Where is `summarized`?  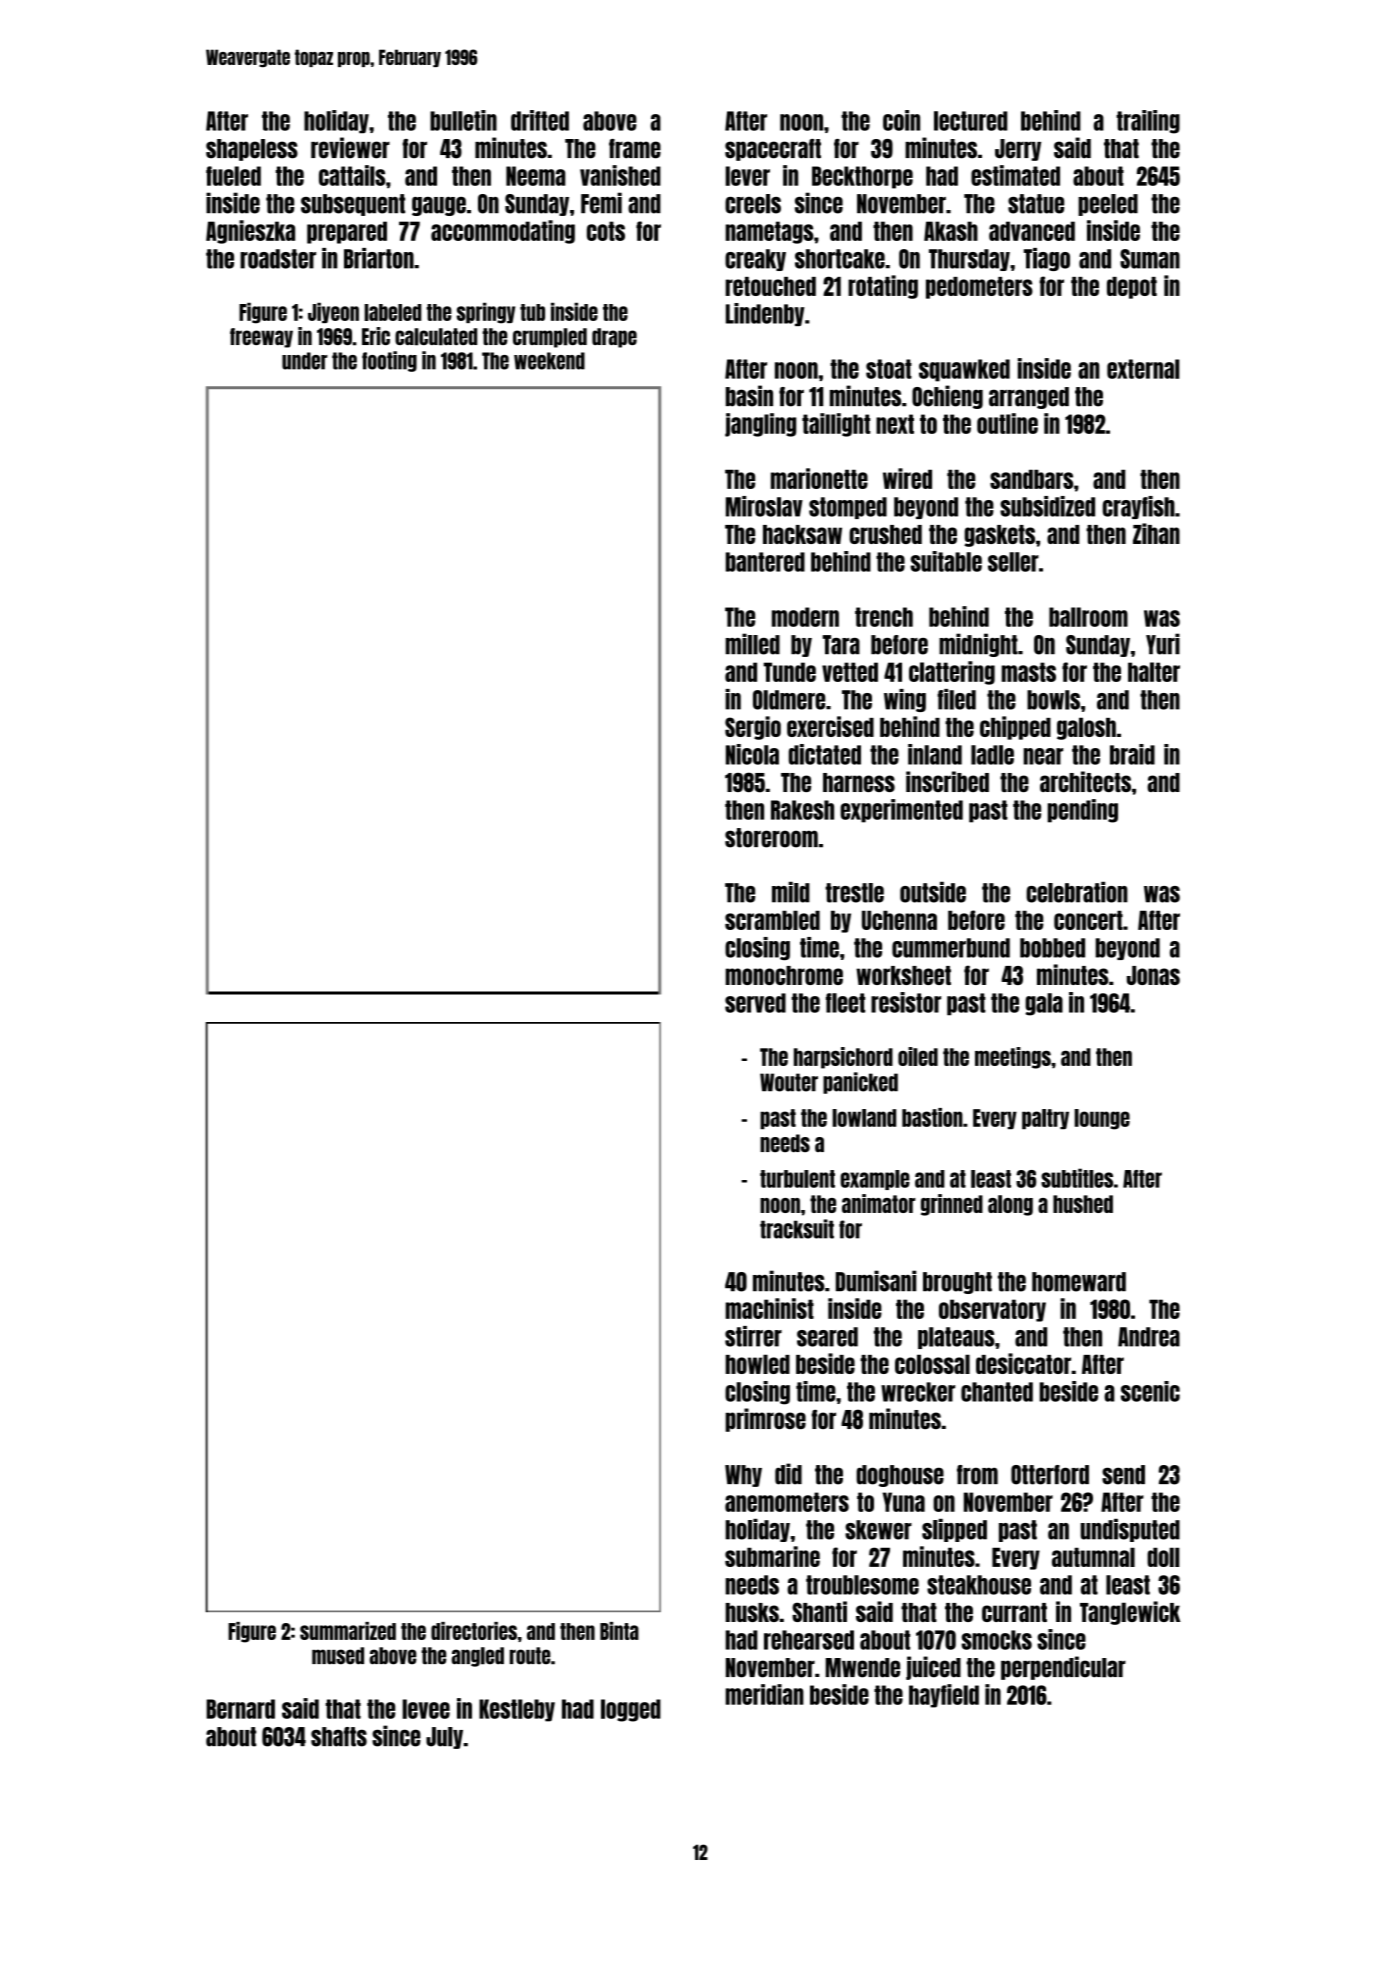
summarized is located at coordinates (348, 1631).
